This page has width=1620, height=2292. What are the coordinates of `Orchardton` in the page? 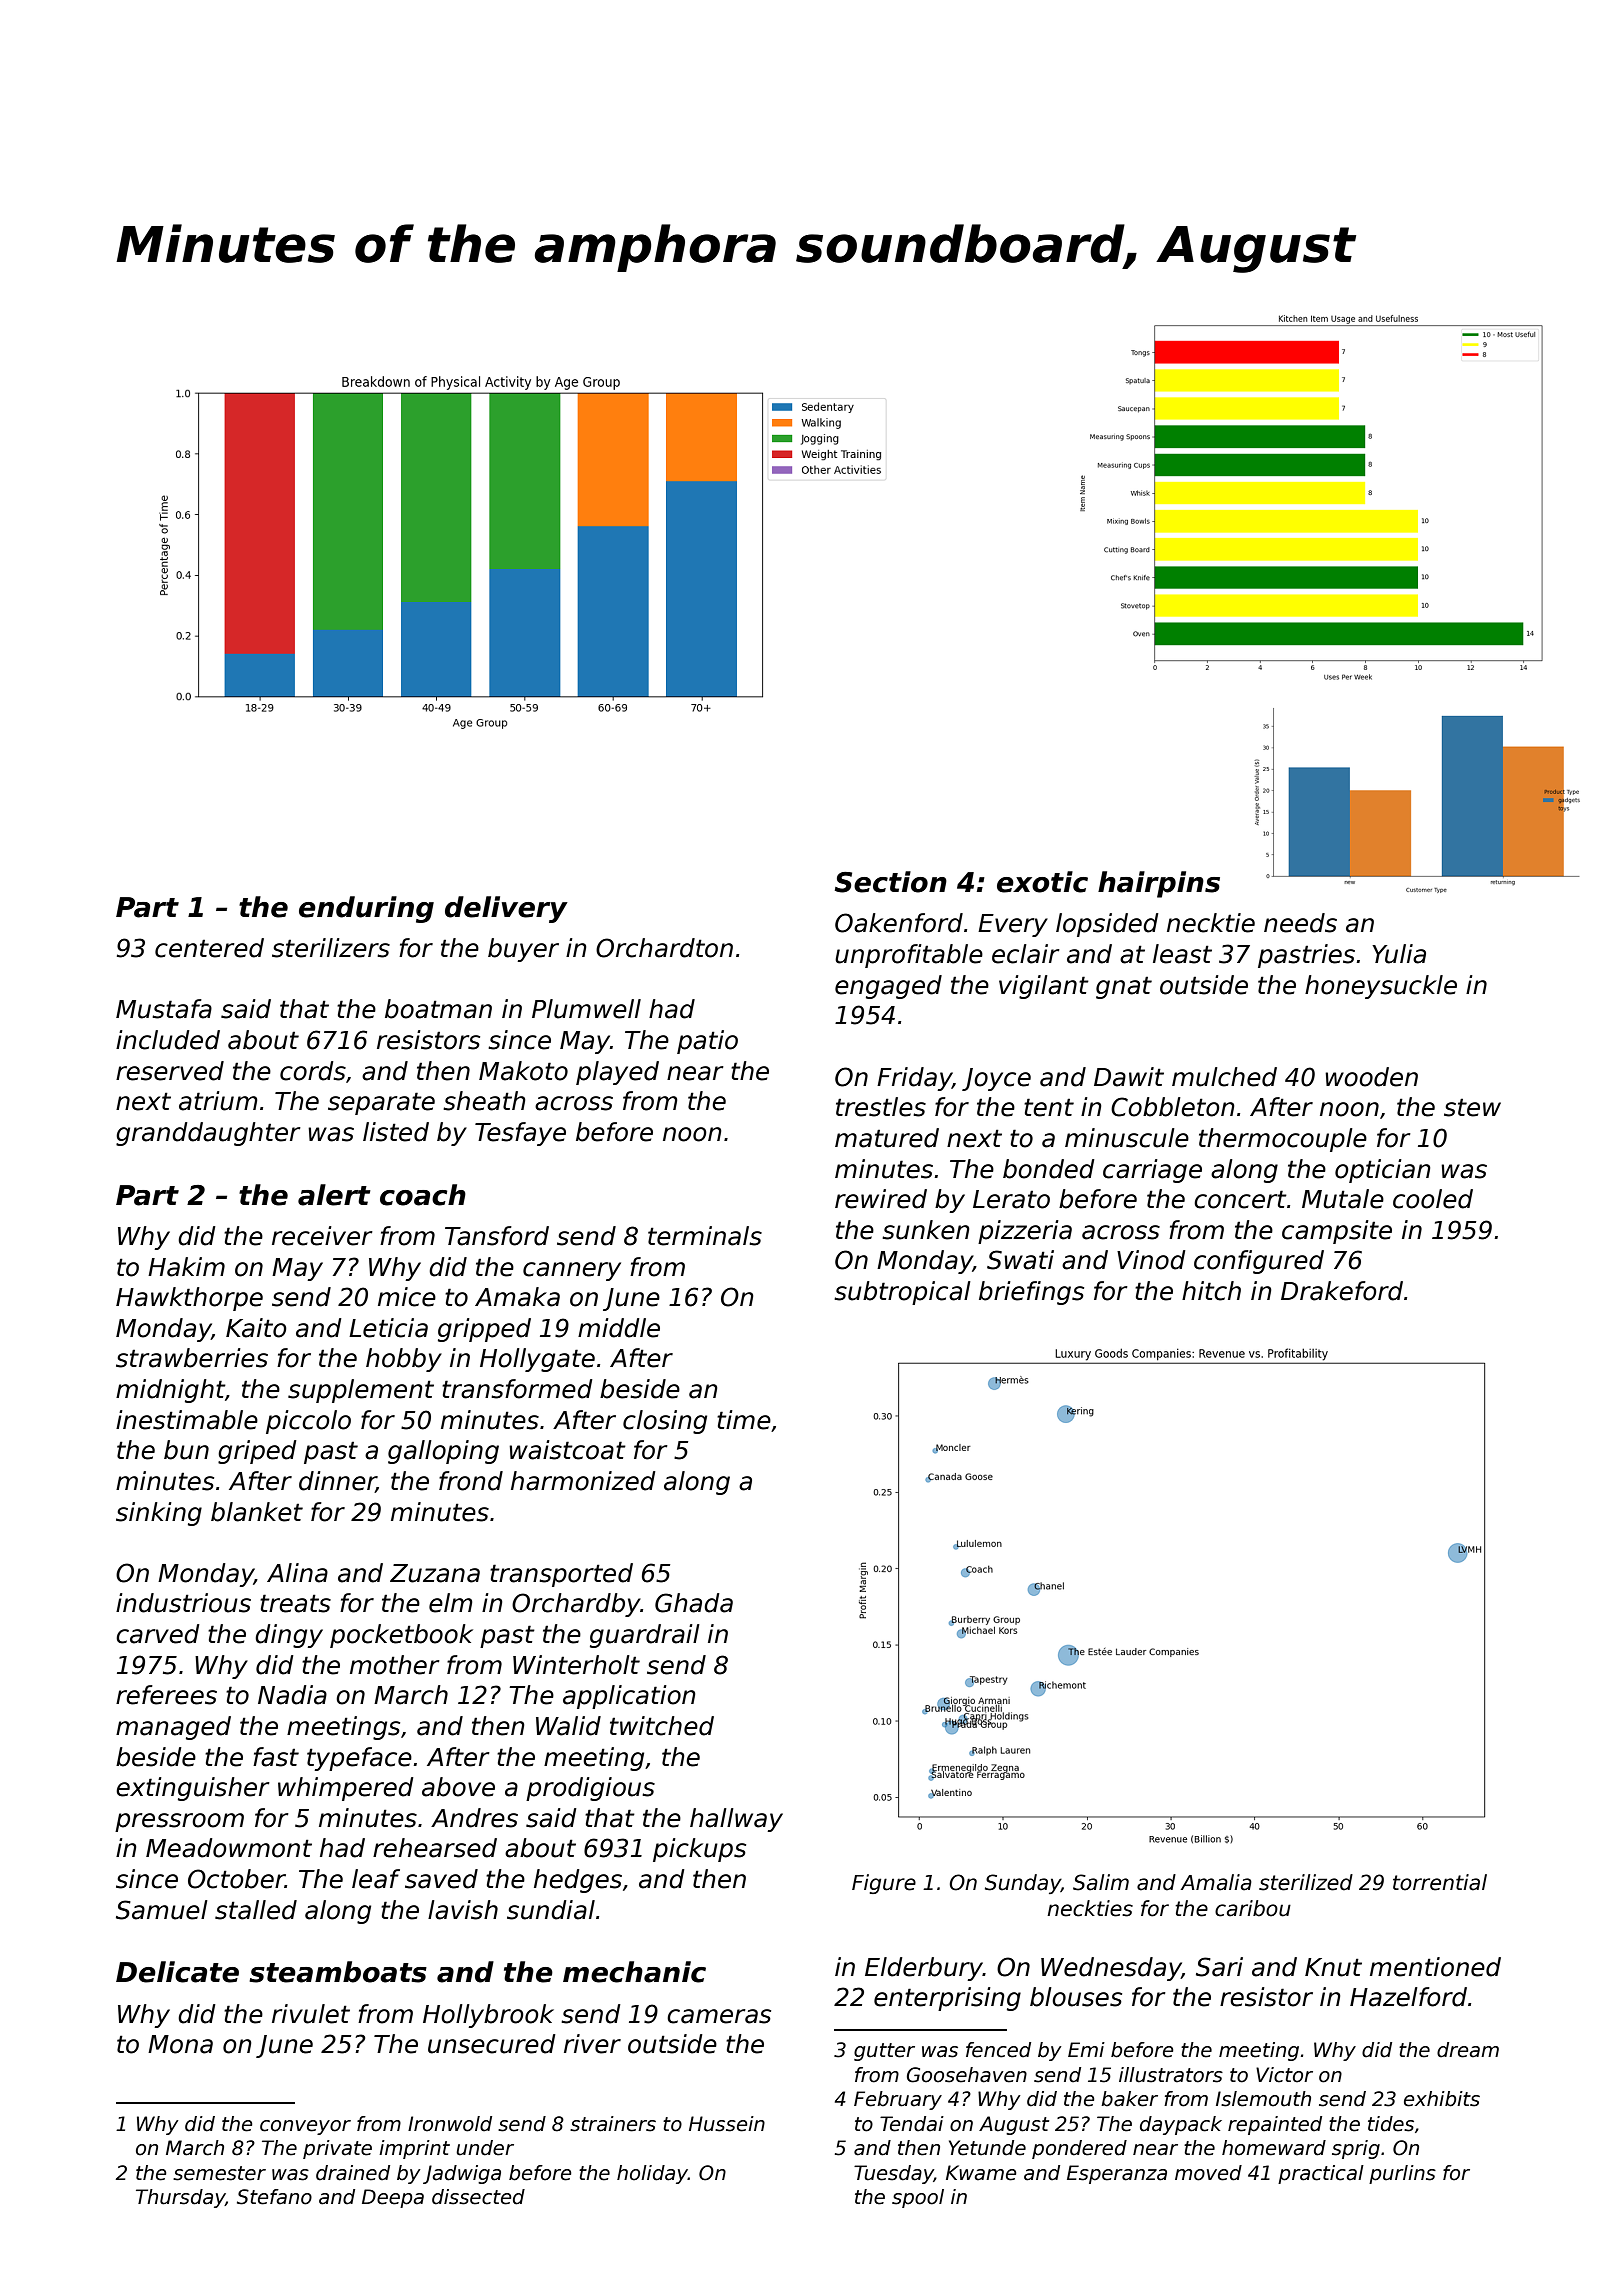 It's located at (664, 948).
